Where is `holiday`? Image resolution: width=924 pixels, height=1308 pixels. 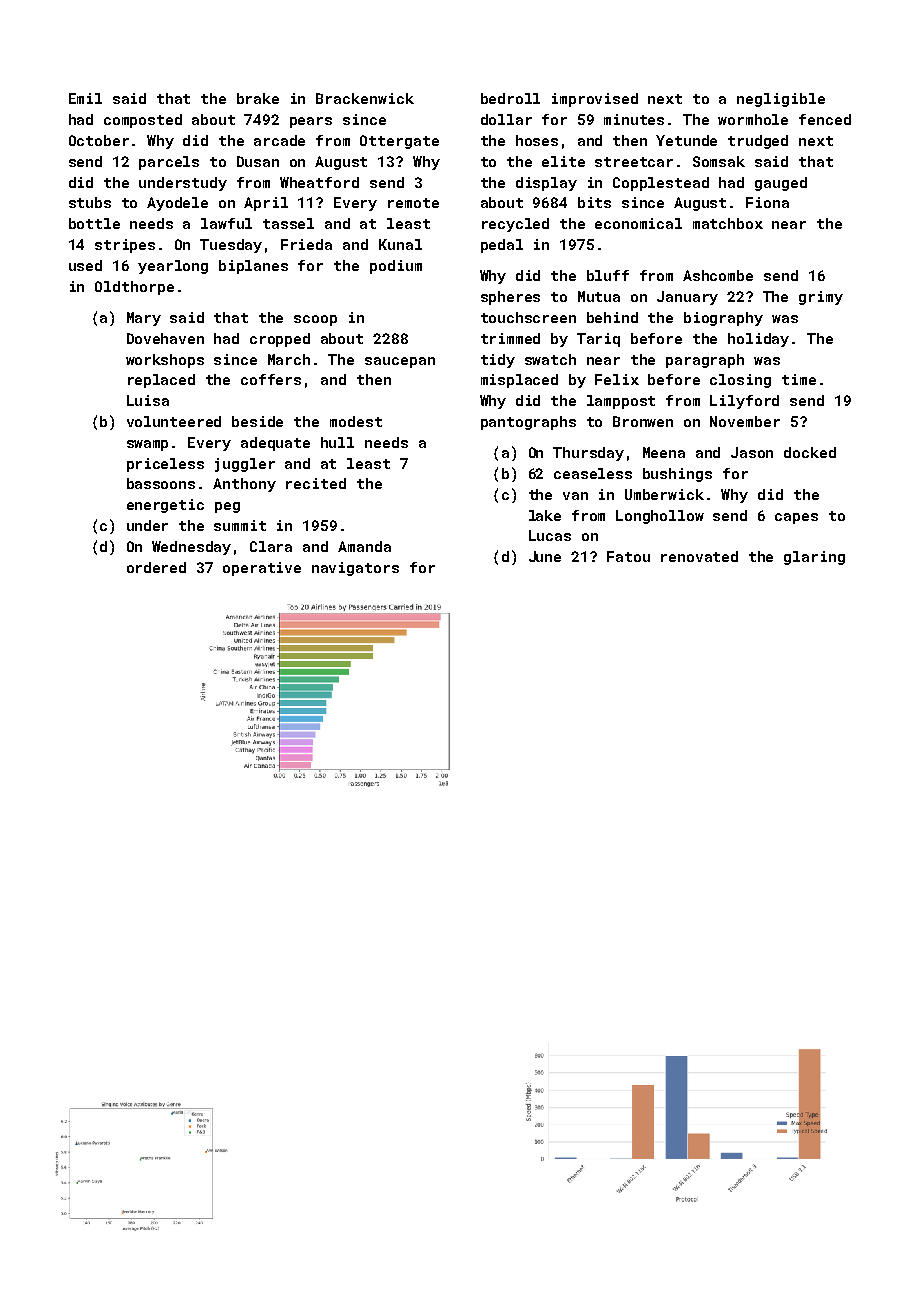
holiday is located at coordinates (758, 340).
